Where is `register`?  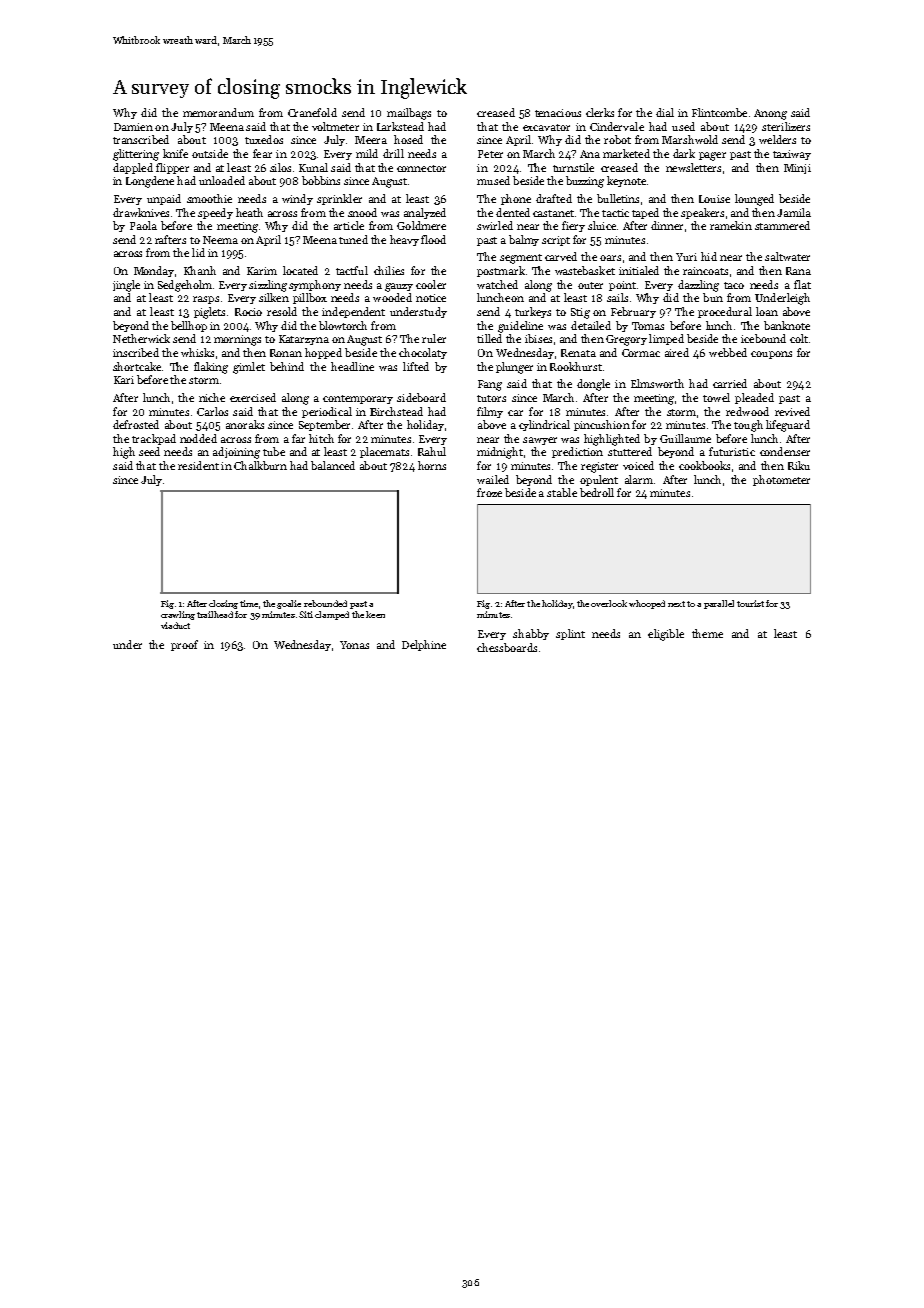
register is located at coordinates (599, 467).
